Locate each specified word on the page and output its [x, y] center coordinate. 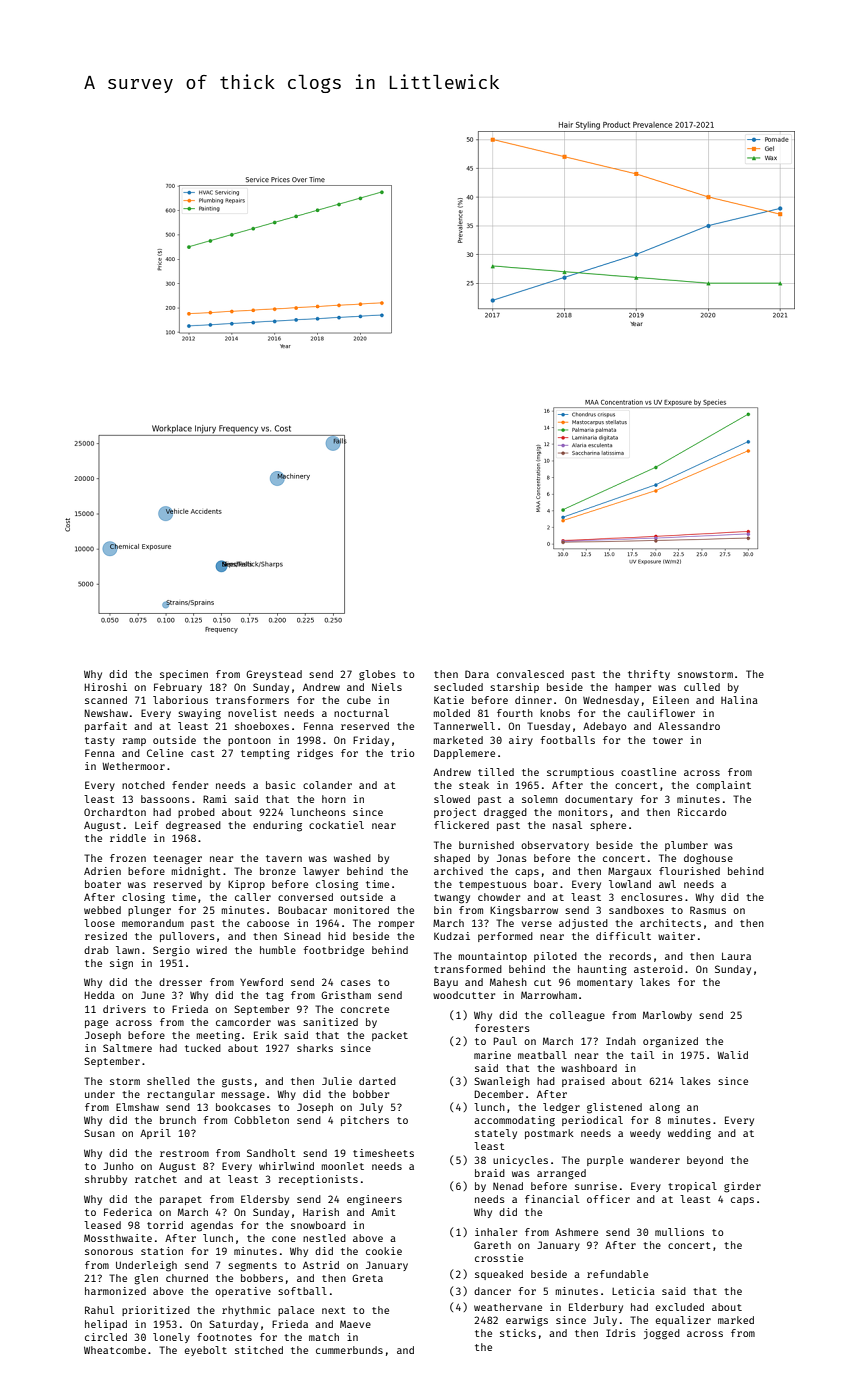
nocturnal [361, 713]
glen [146, 1279]
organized [670, 1042]
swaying [199, 714]
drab [96, 950]
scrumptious [580, 773]
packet [390, 1036]
